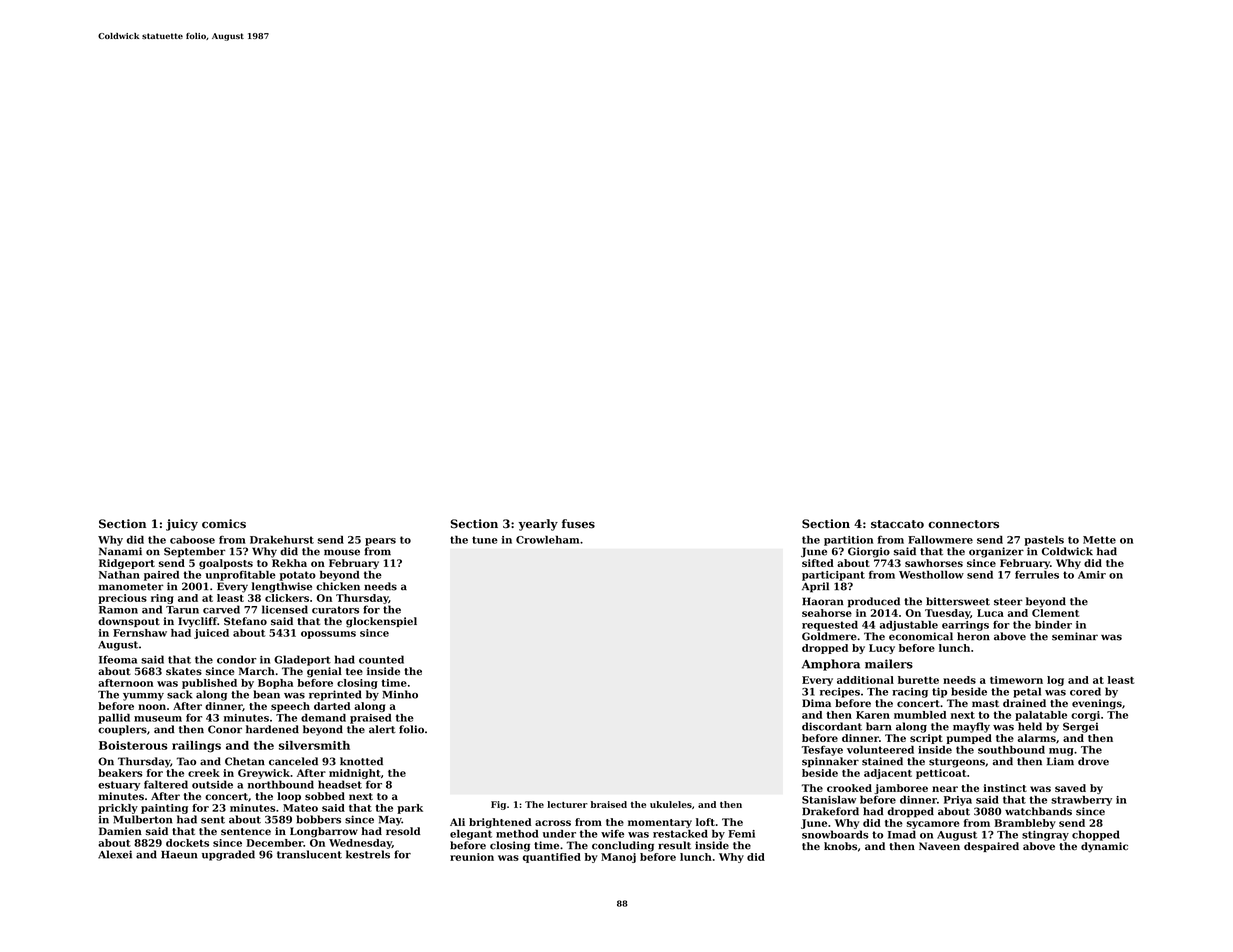 This screenshot has height=952, width=1233. What do you see at coordinates (355, 774) in the screenshot?
I see `midnight` at bounding box center [355, 774].
